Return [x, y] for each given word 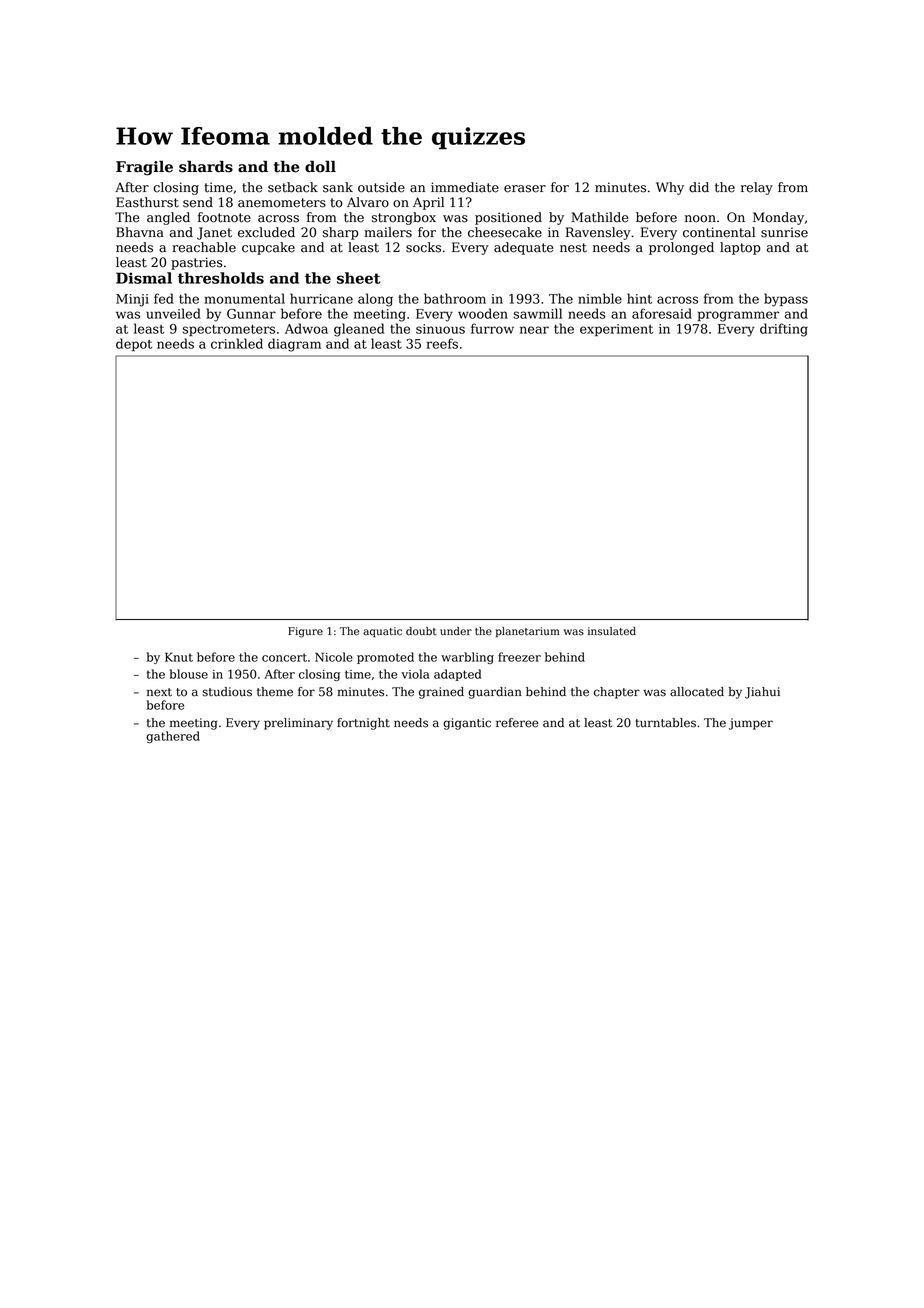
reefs [442, 343]
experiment [616, 330]
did [699, 187]
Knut [179, 657]
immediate [465, 187]
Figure [305, 632]
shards [206, 166]
